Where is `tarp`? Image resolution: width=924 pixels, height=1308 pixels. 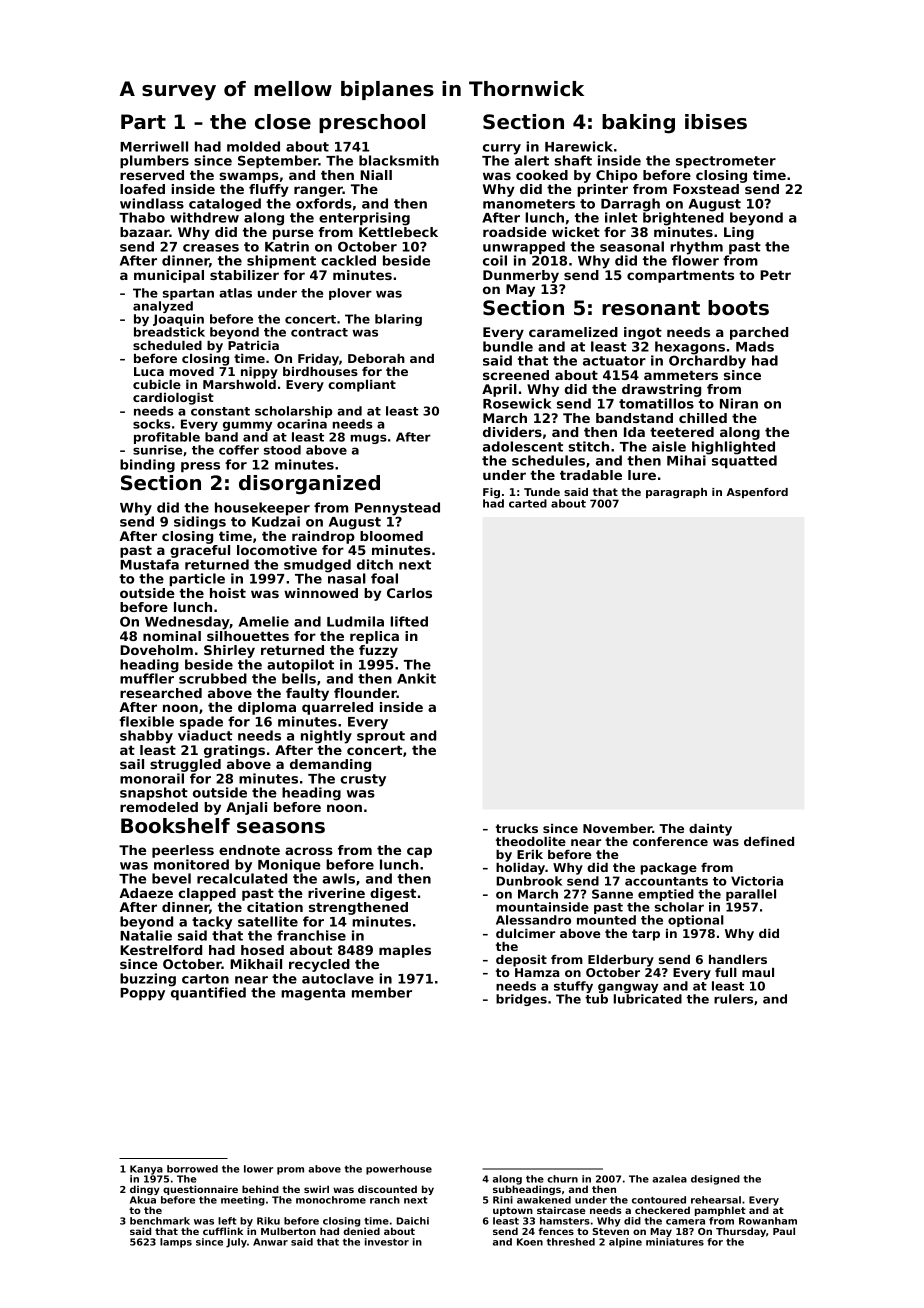 tarp is located at coordinates (646, 935).
